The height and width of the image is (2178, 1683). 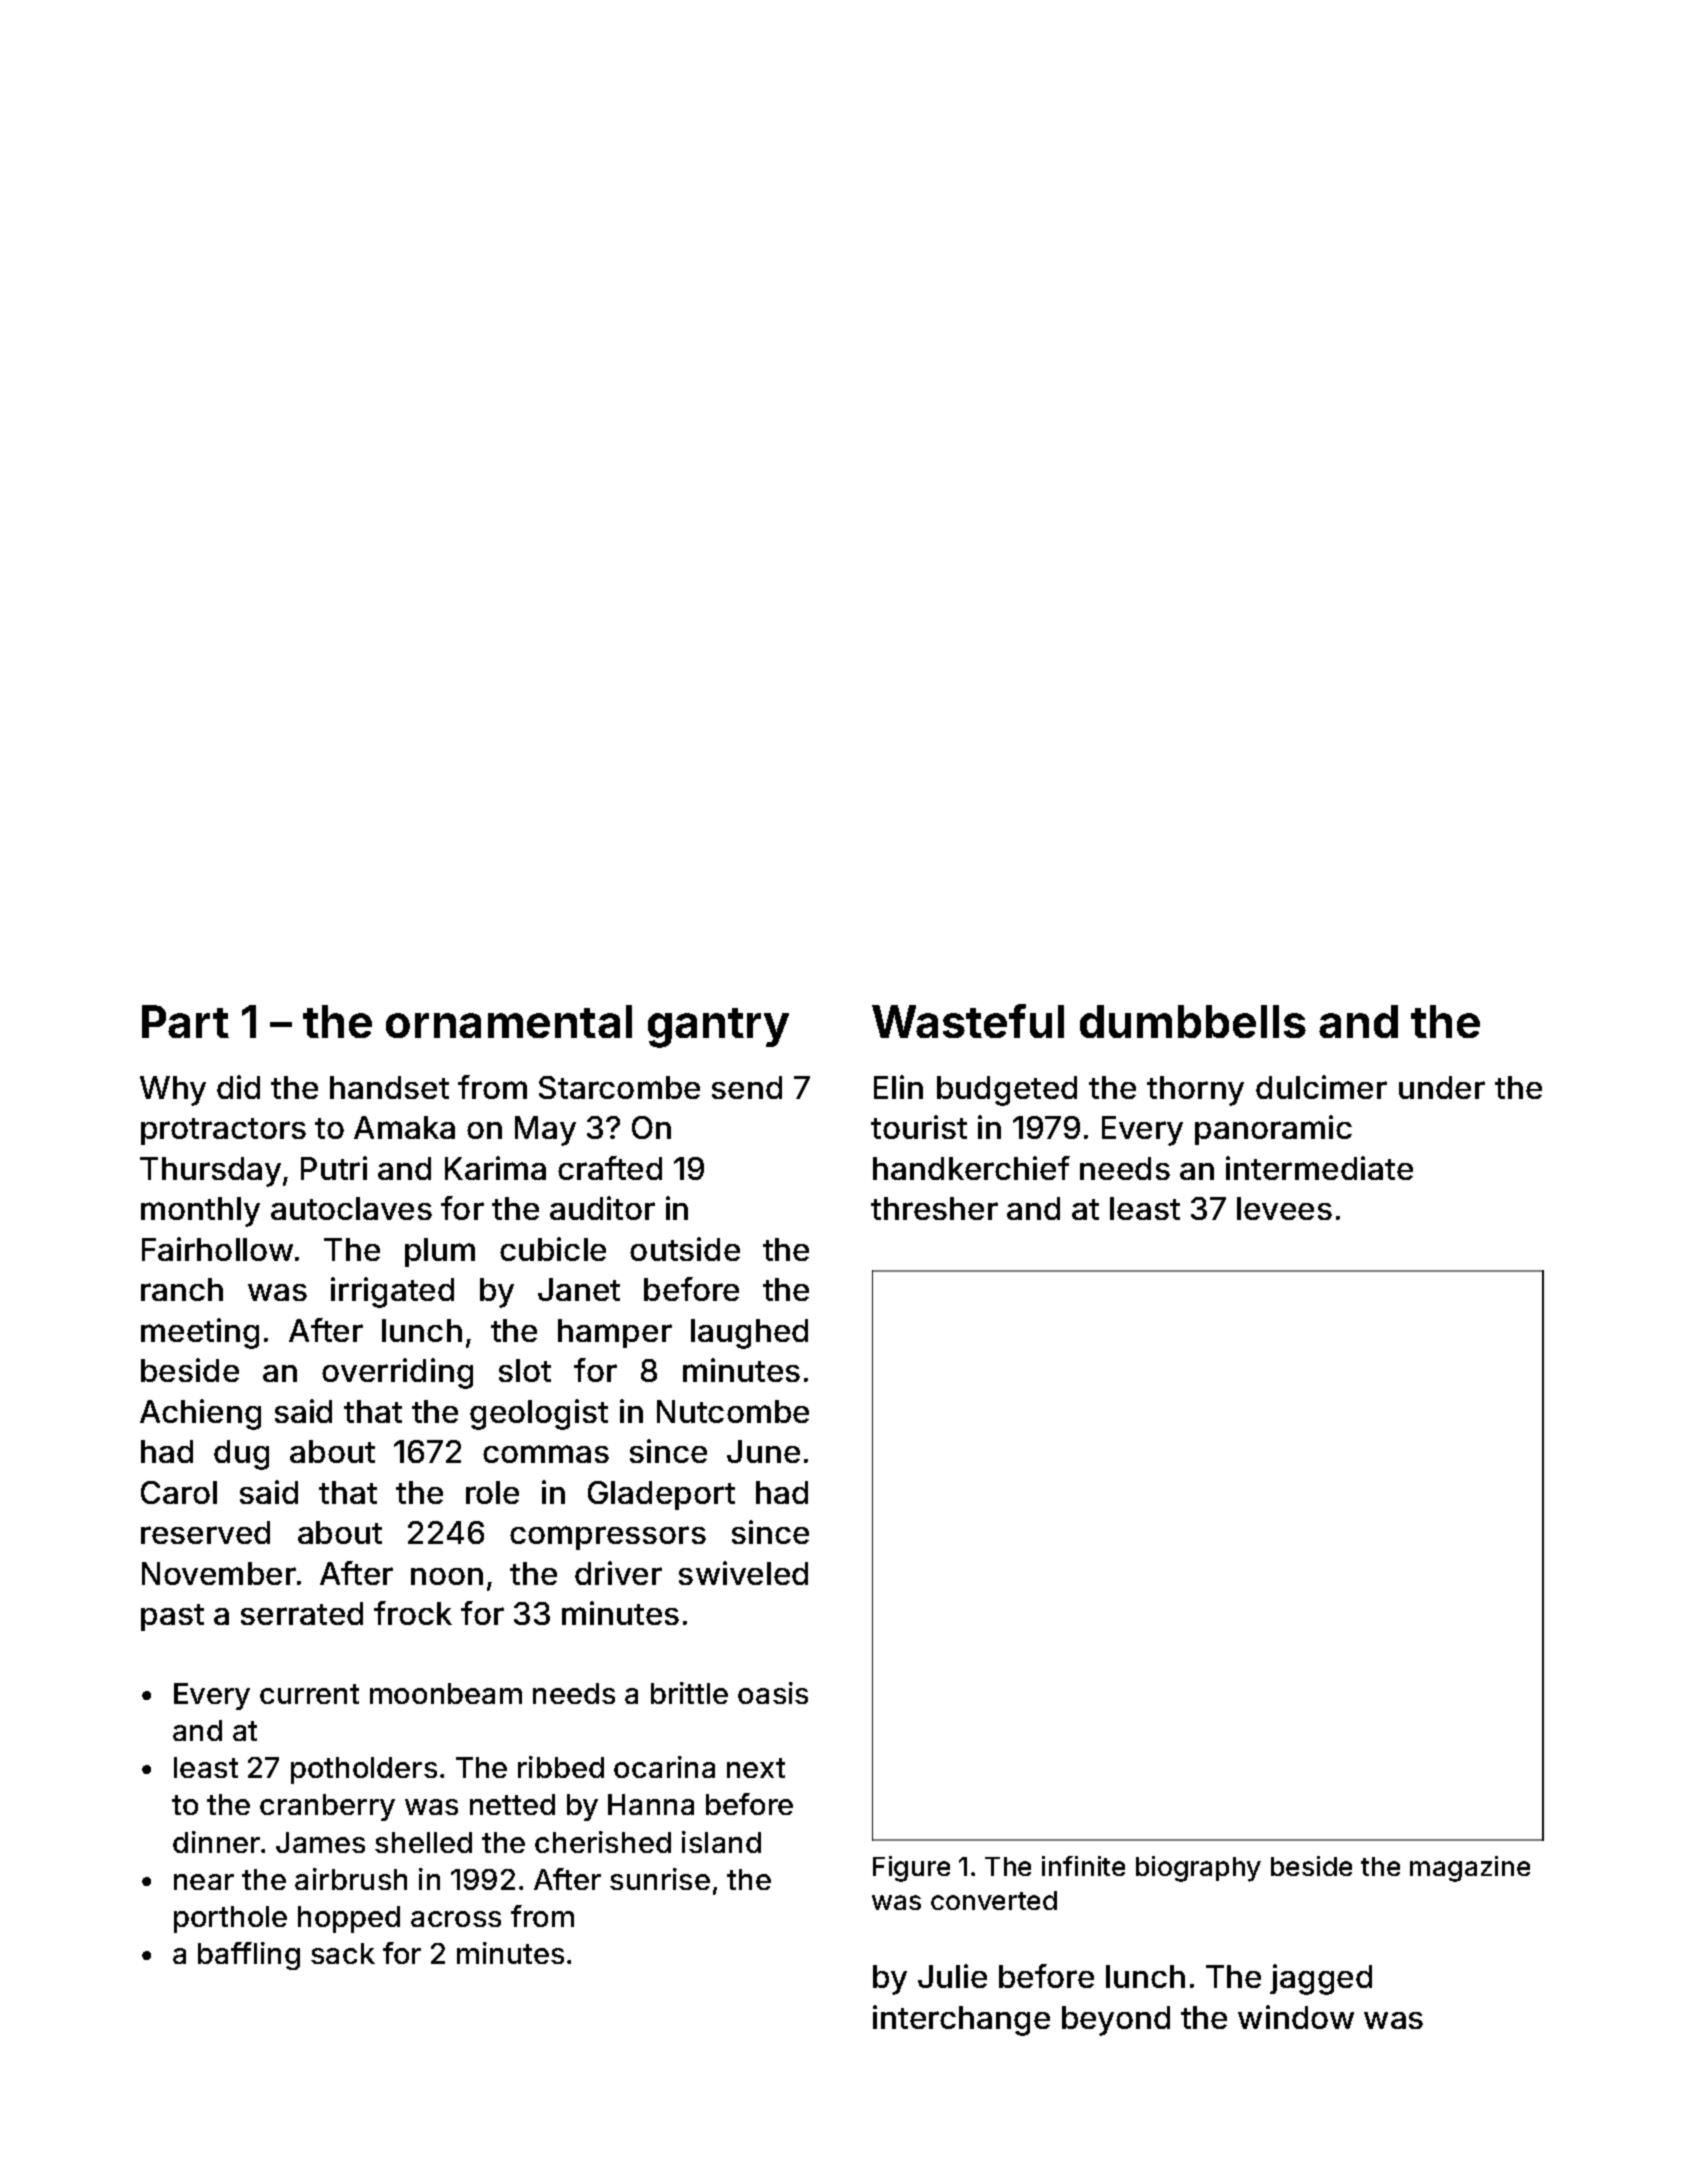 I want to click on Part, so click(x=185, y=1021).
